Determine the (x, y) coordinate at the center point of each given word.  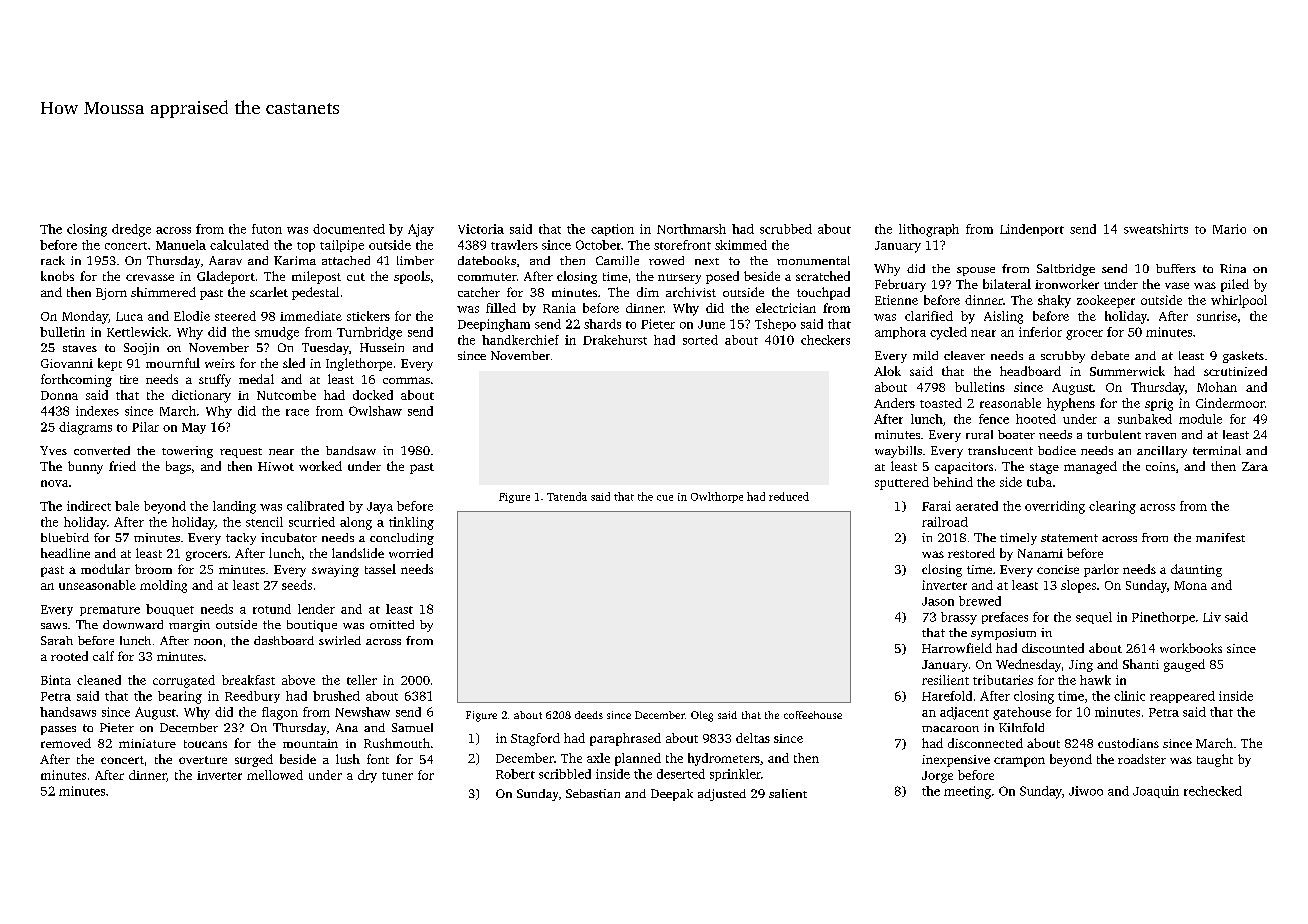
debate (1110, 355)
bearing (180, 697)
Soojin (141, 349)
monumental (813, 260)
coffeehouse (813, 715)
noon (208, 642)
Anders (894, 403)
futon (267, 229)
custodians (1128, 743)
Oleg (702, 716)
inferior (1040, 332)
